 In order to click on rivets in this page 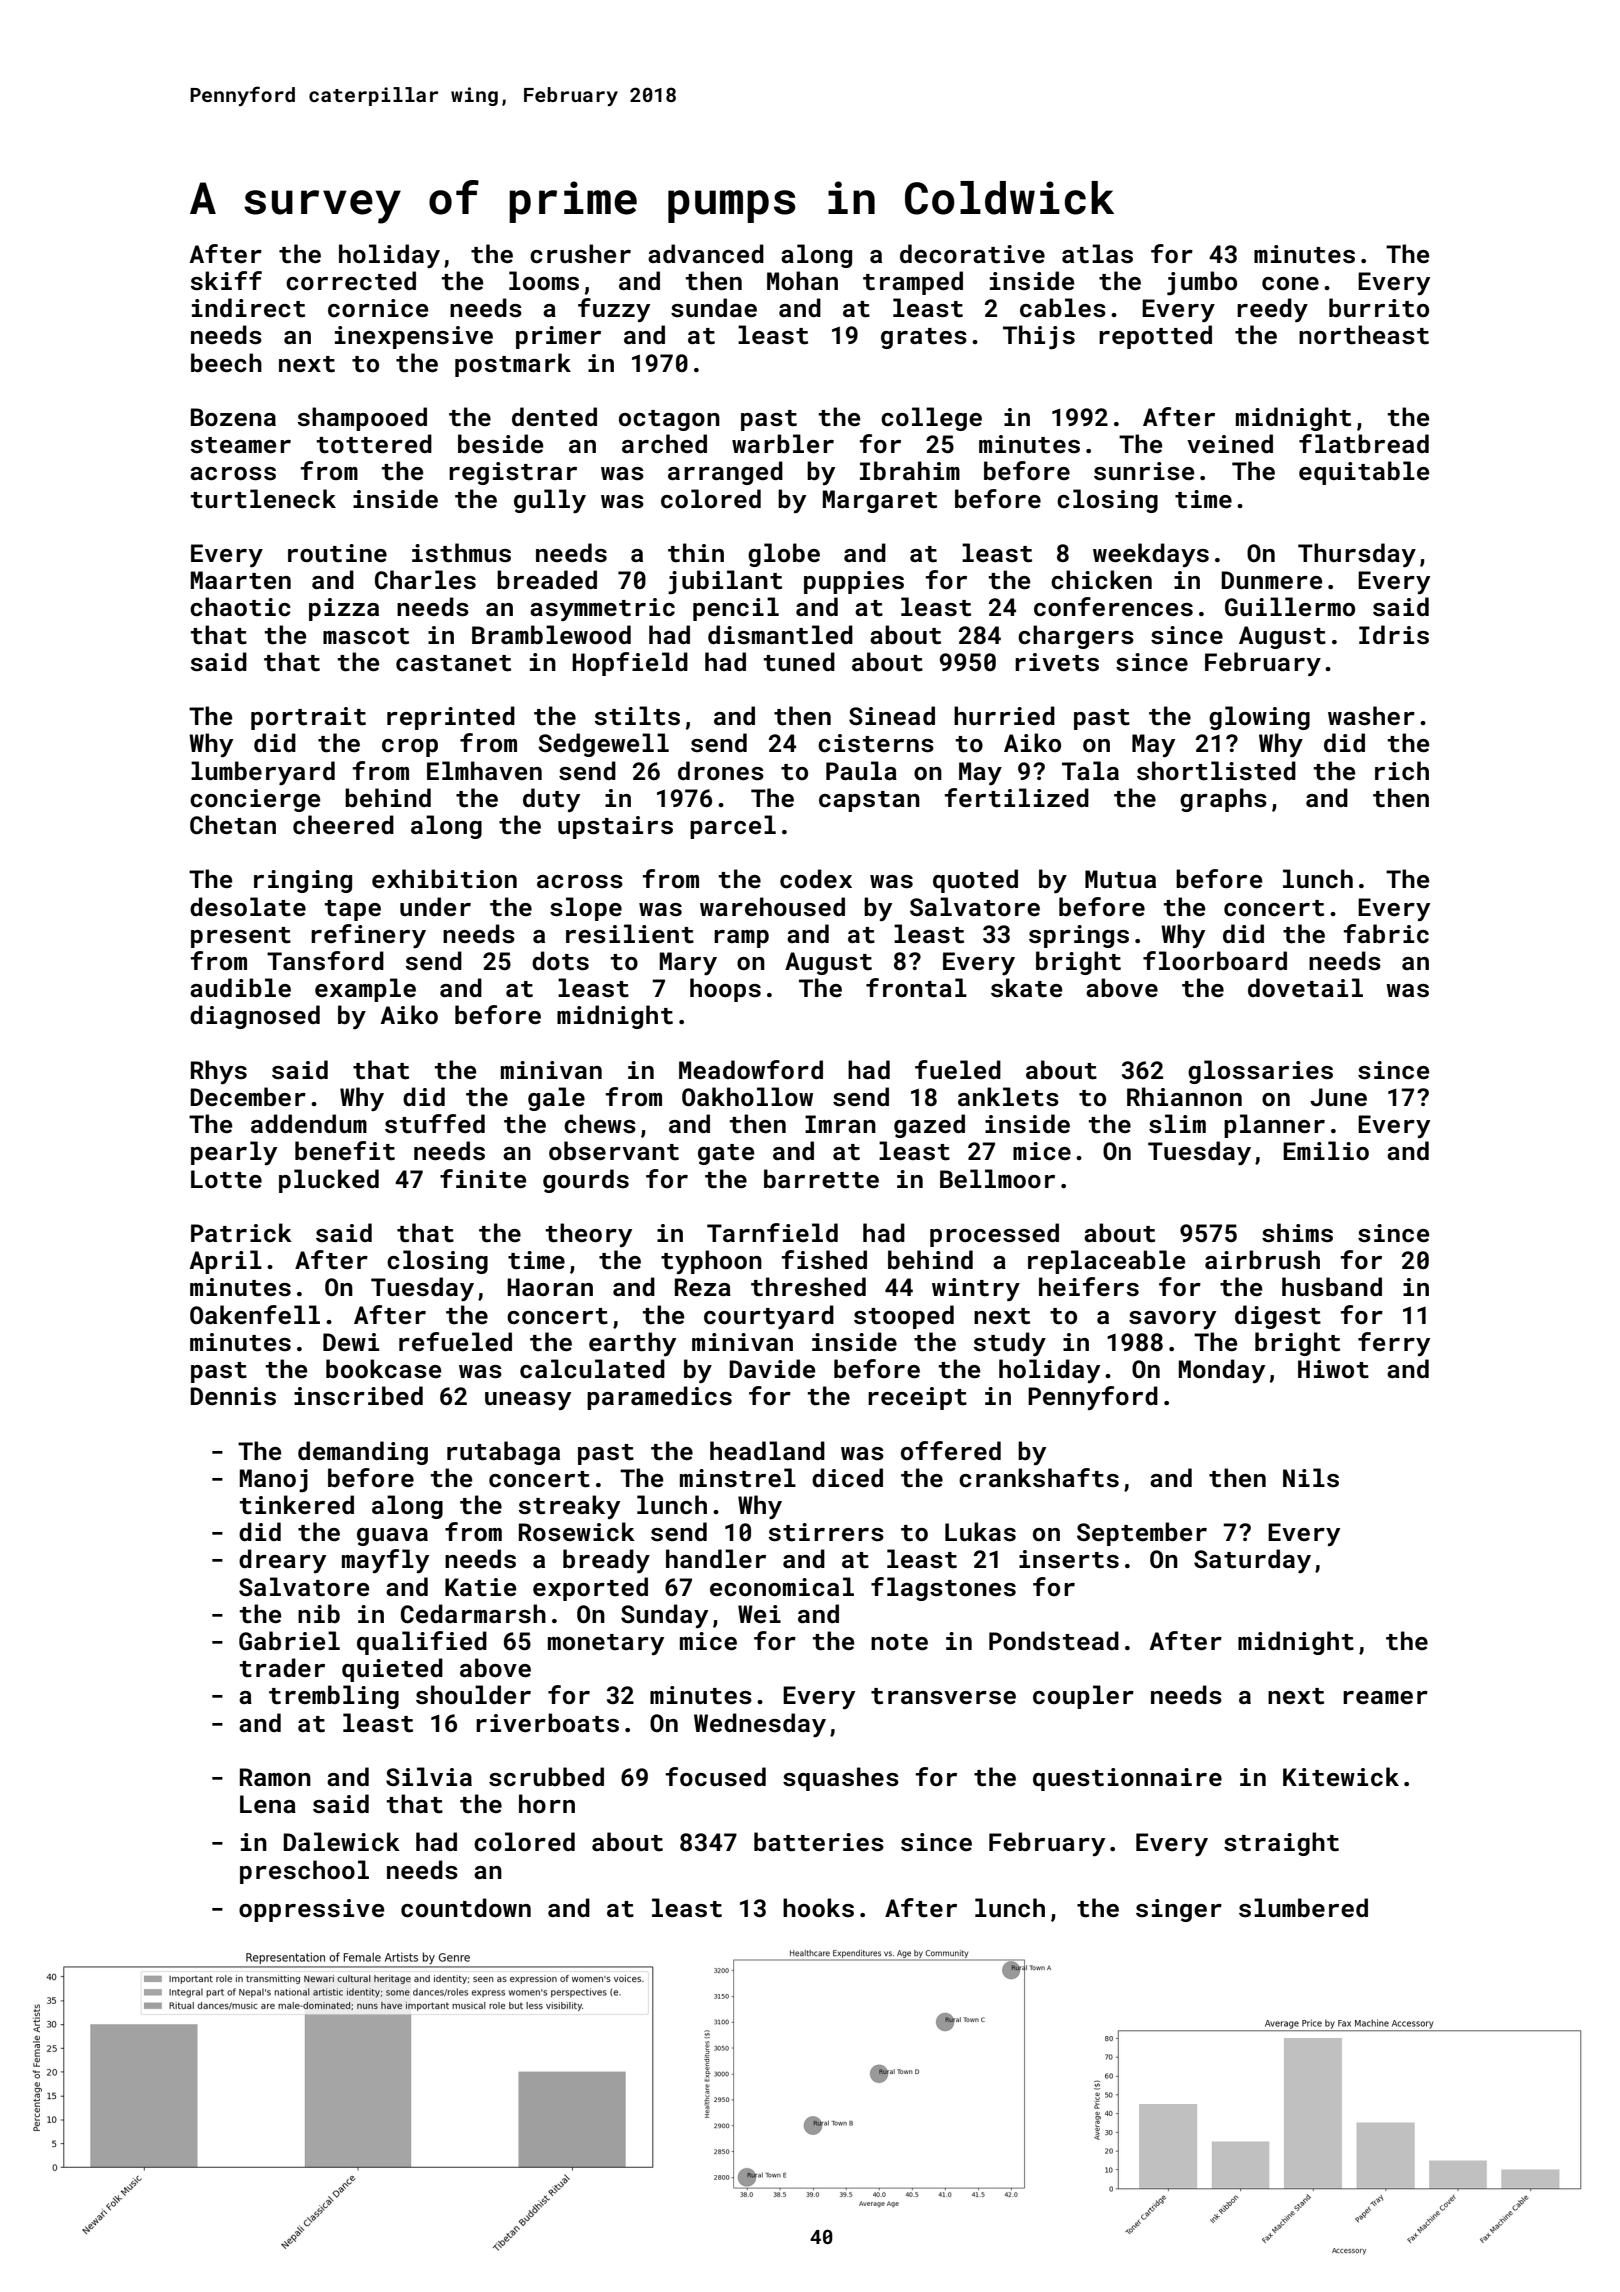, I will do `click(1057, 662)`.
